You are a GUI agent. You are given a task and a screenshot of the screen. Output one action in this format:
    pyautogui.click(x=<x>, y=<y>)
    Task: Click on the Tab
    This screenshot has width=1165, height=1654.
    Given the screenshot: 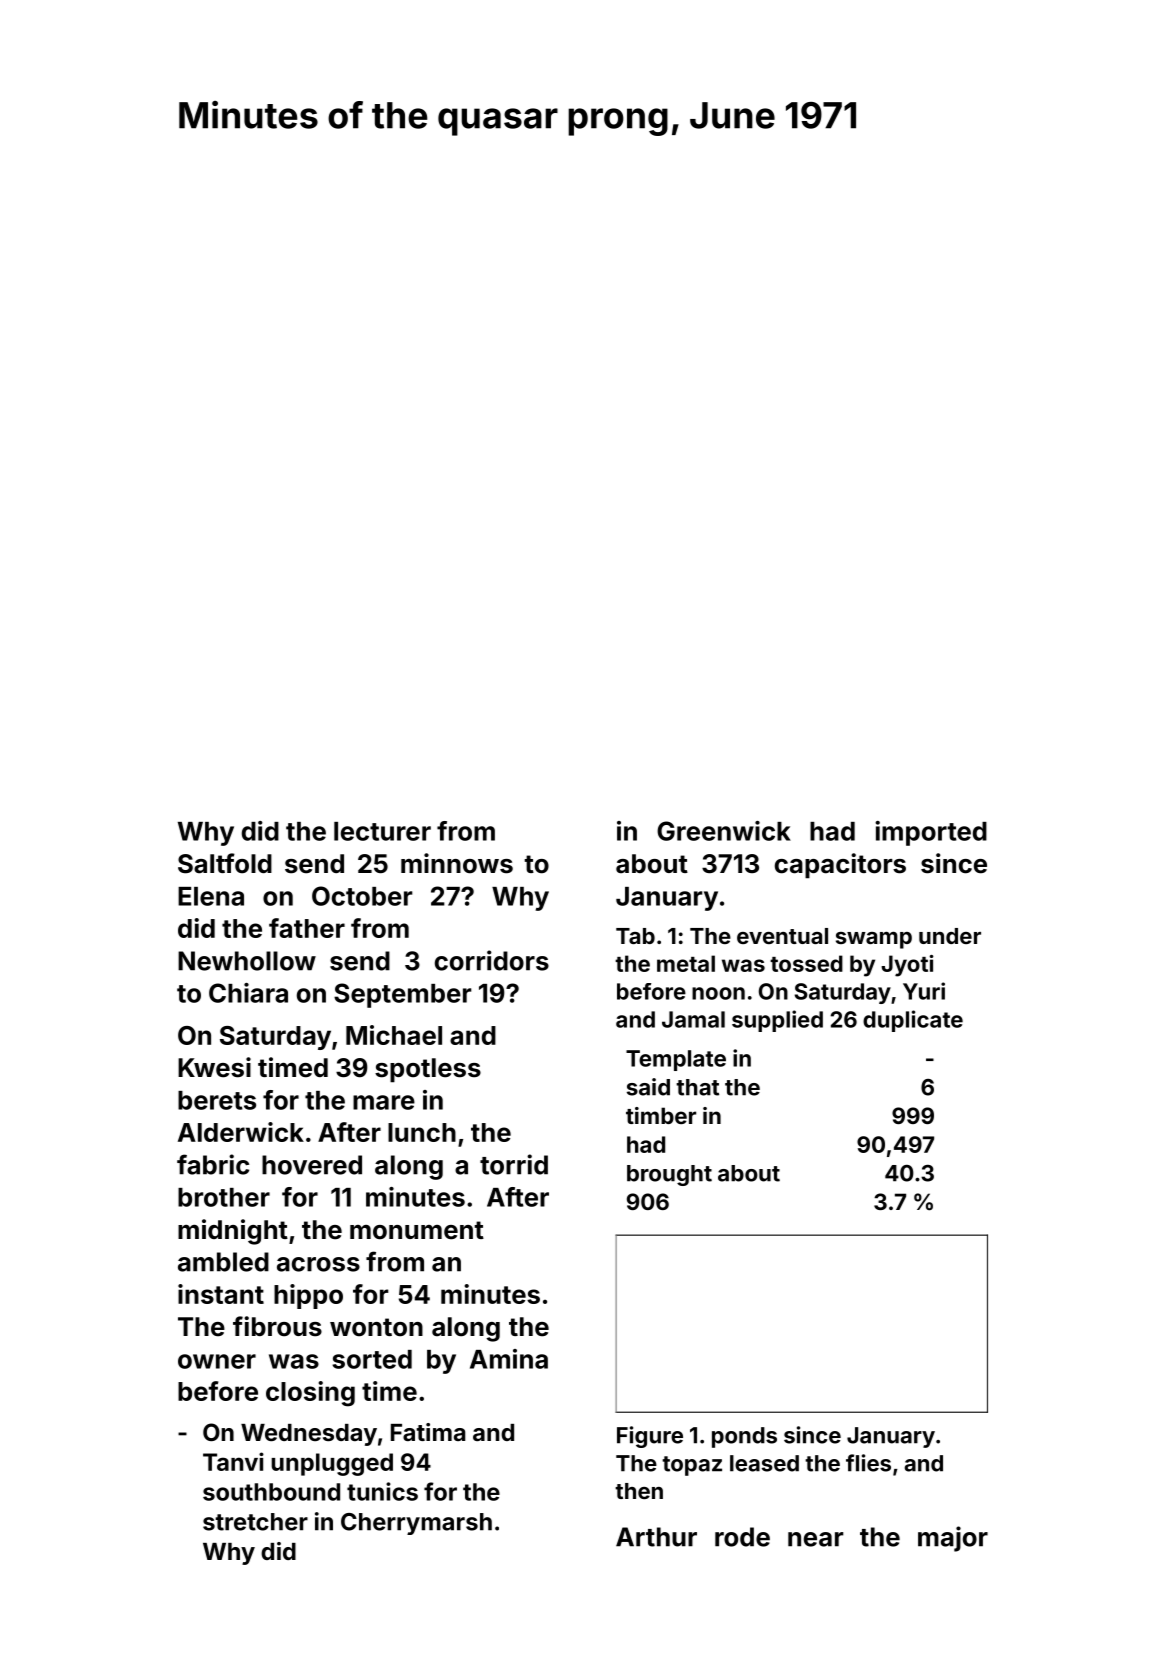 What is the action you would take?
    pyautogui.click(x=635, y=936)
